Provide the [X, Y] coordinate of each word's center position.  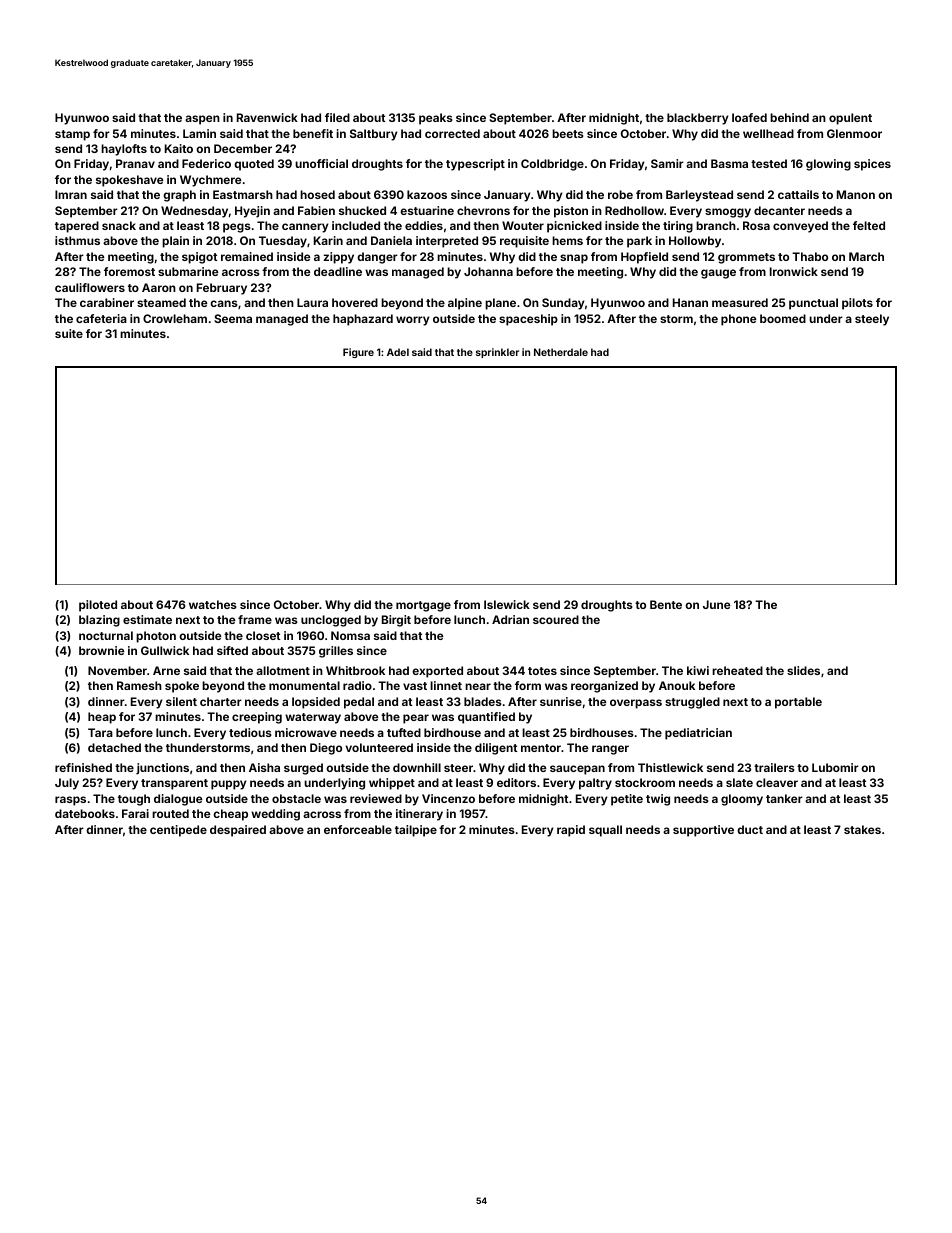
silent [181, 701]
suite [69, 333]
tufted [404, 732]
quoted [254, 165]
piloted [98, 606]
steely [872, 320]
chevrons [483, 210]
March [866, 256]
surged [303, 769]
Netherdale [561, 352]
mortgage [423, 606]
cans [224, 303]
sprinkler [497, 353]
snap [574, 259]
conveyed [800, 227]
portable [798, 703]
